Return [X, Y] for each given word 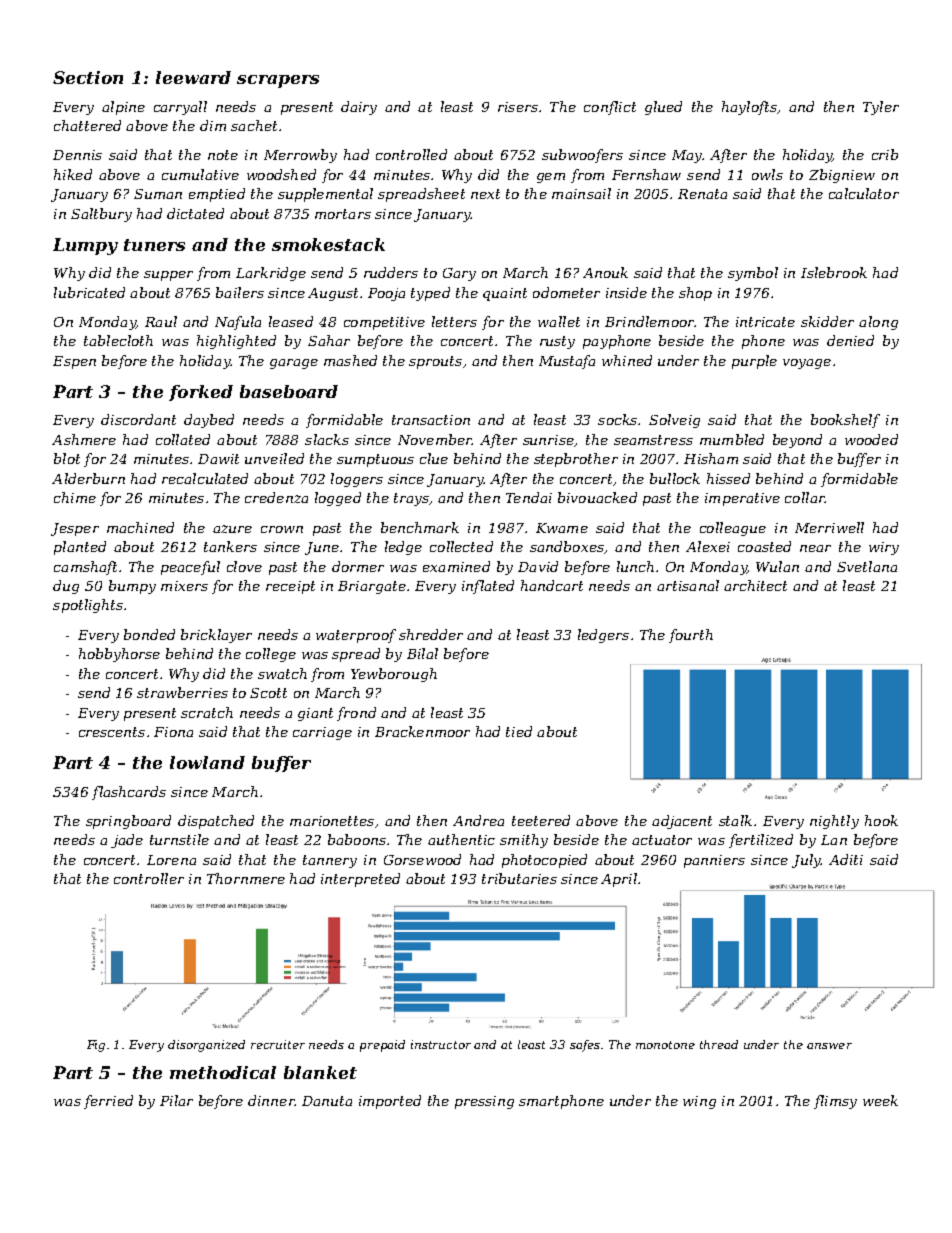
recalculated [205, 478]
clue [434, 458]
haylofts [749, 108]
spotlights [88, 606]
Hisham [711, 458]
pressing [484, 1102]
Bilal [422, 653]
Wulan [777, 566]
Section [88, 77]
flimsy [835, 1102]
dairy [359, 108]
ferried [108, 1102]
